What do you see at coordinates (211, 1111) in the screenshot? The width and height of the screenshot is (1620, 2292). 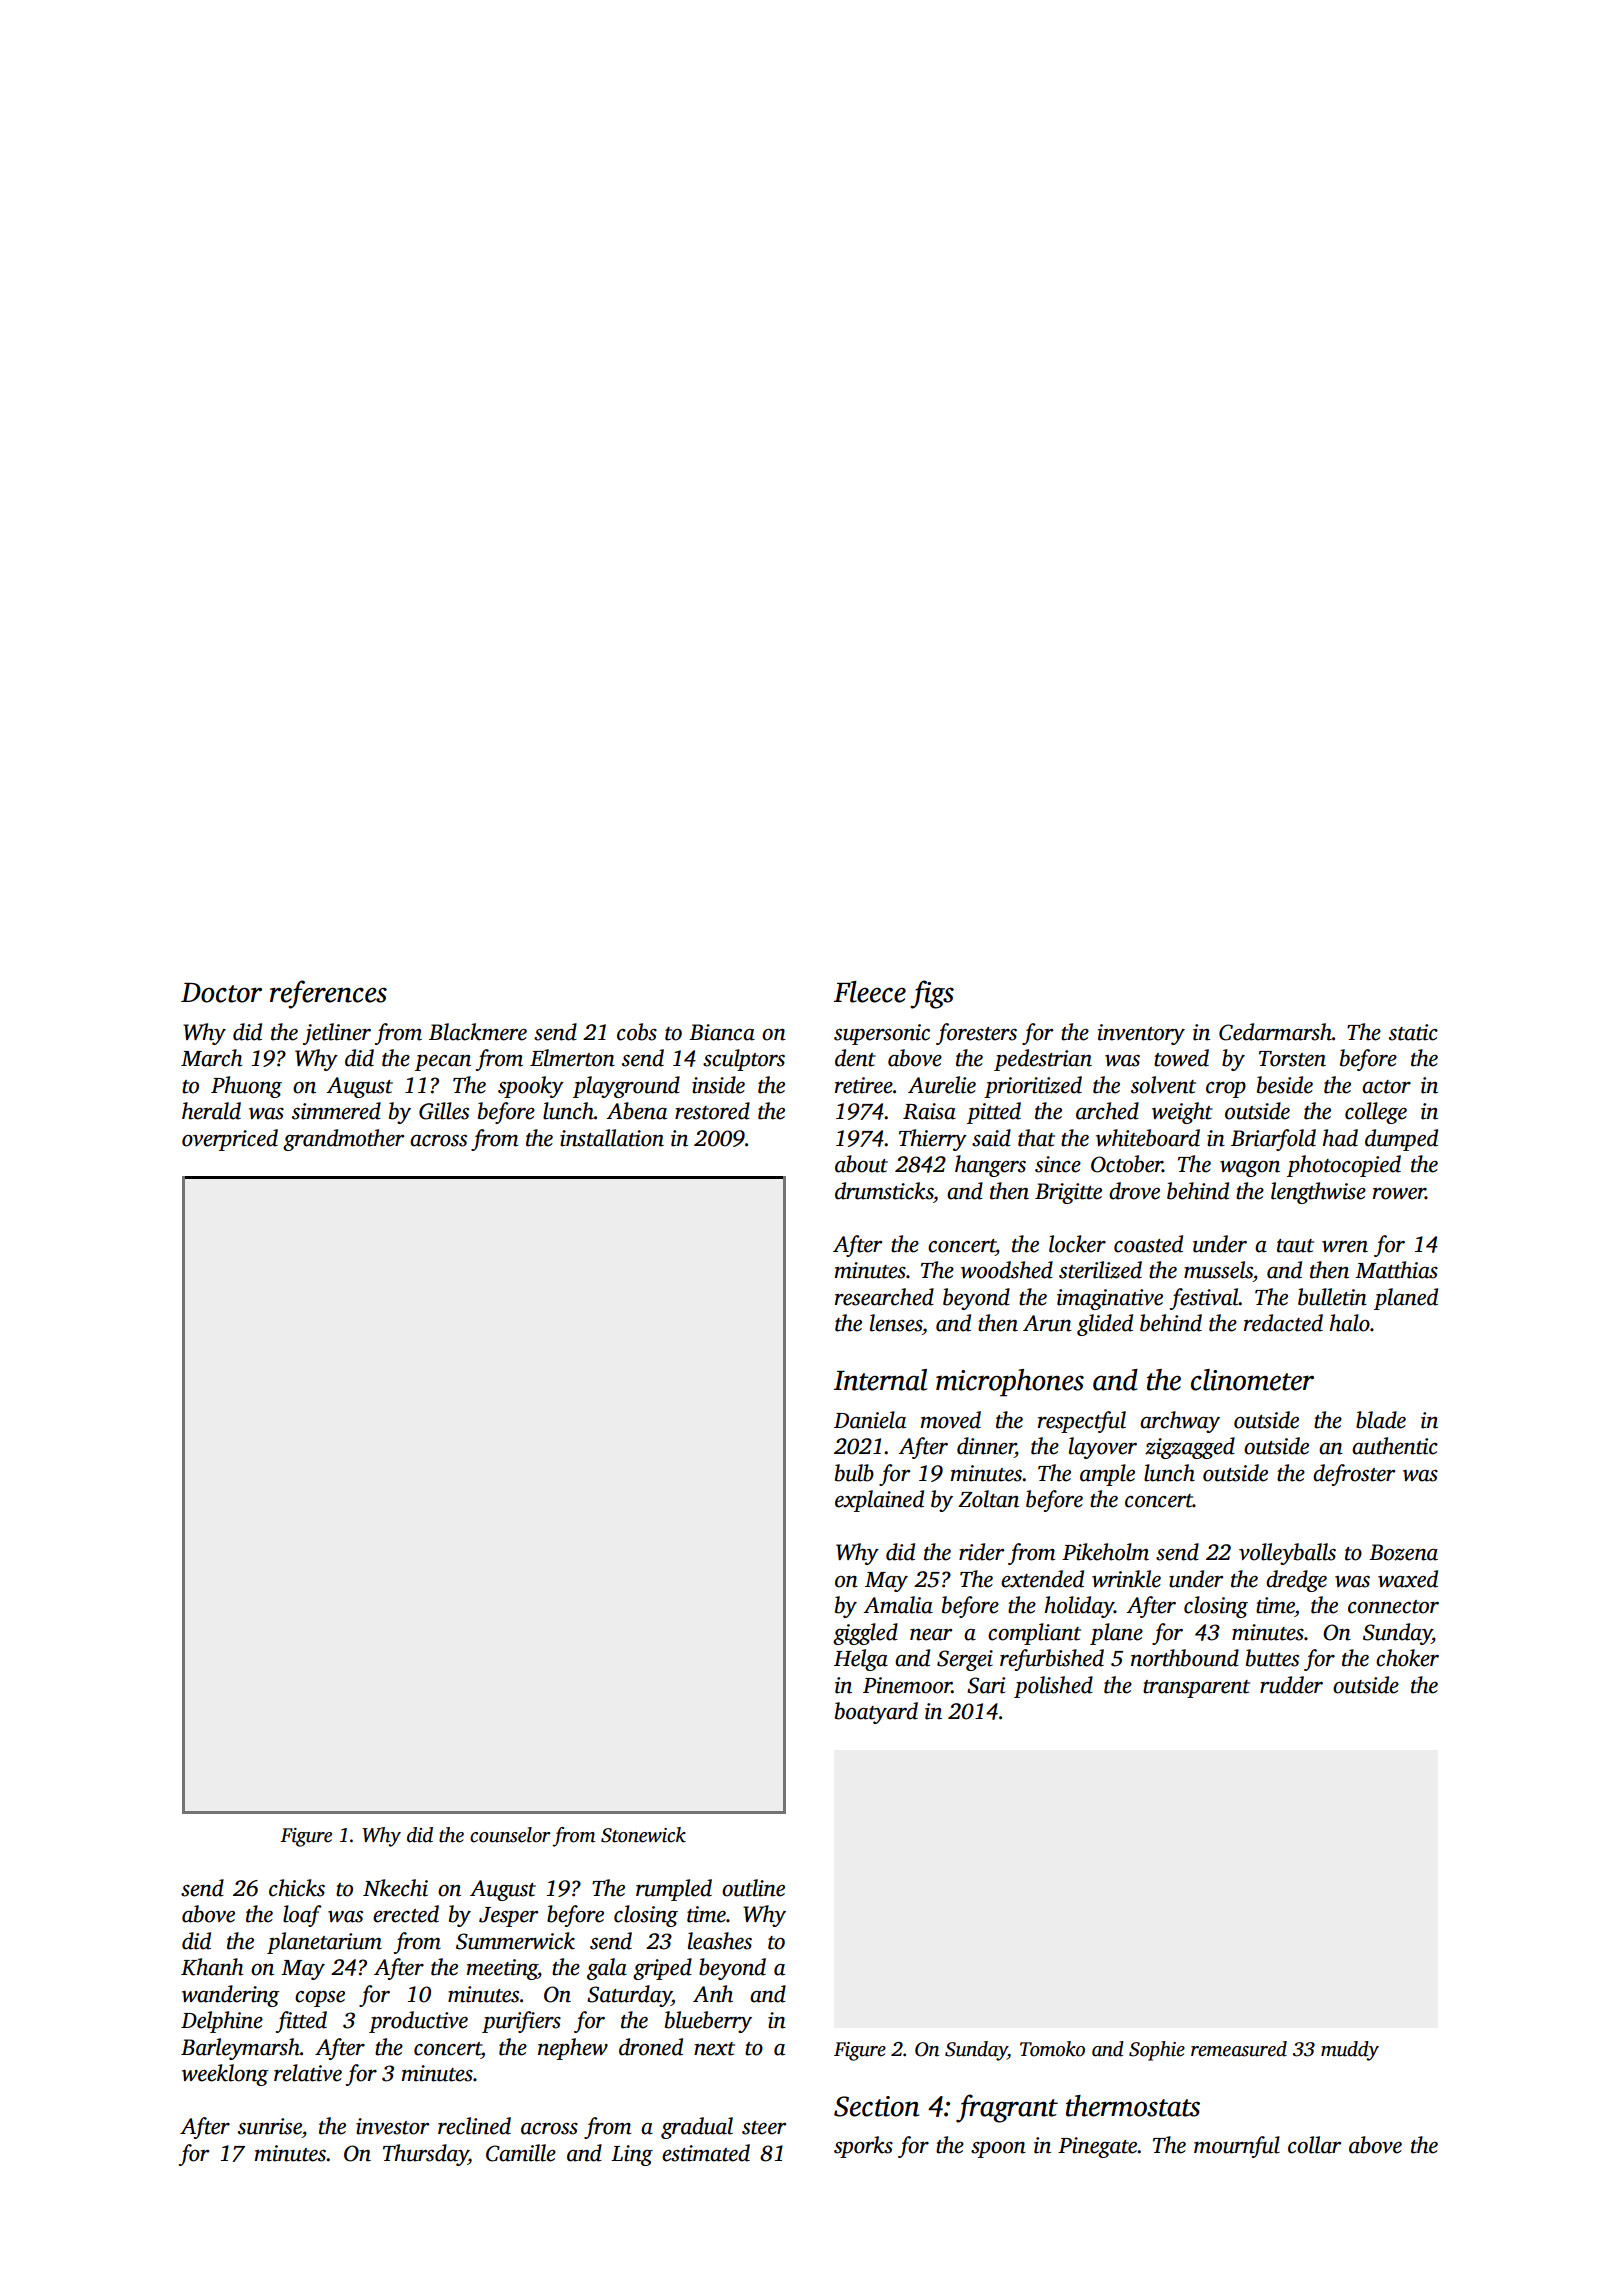 I see `herald` at bounding box center [211, 1111].
